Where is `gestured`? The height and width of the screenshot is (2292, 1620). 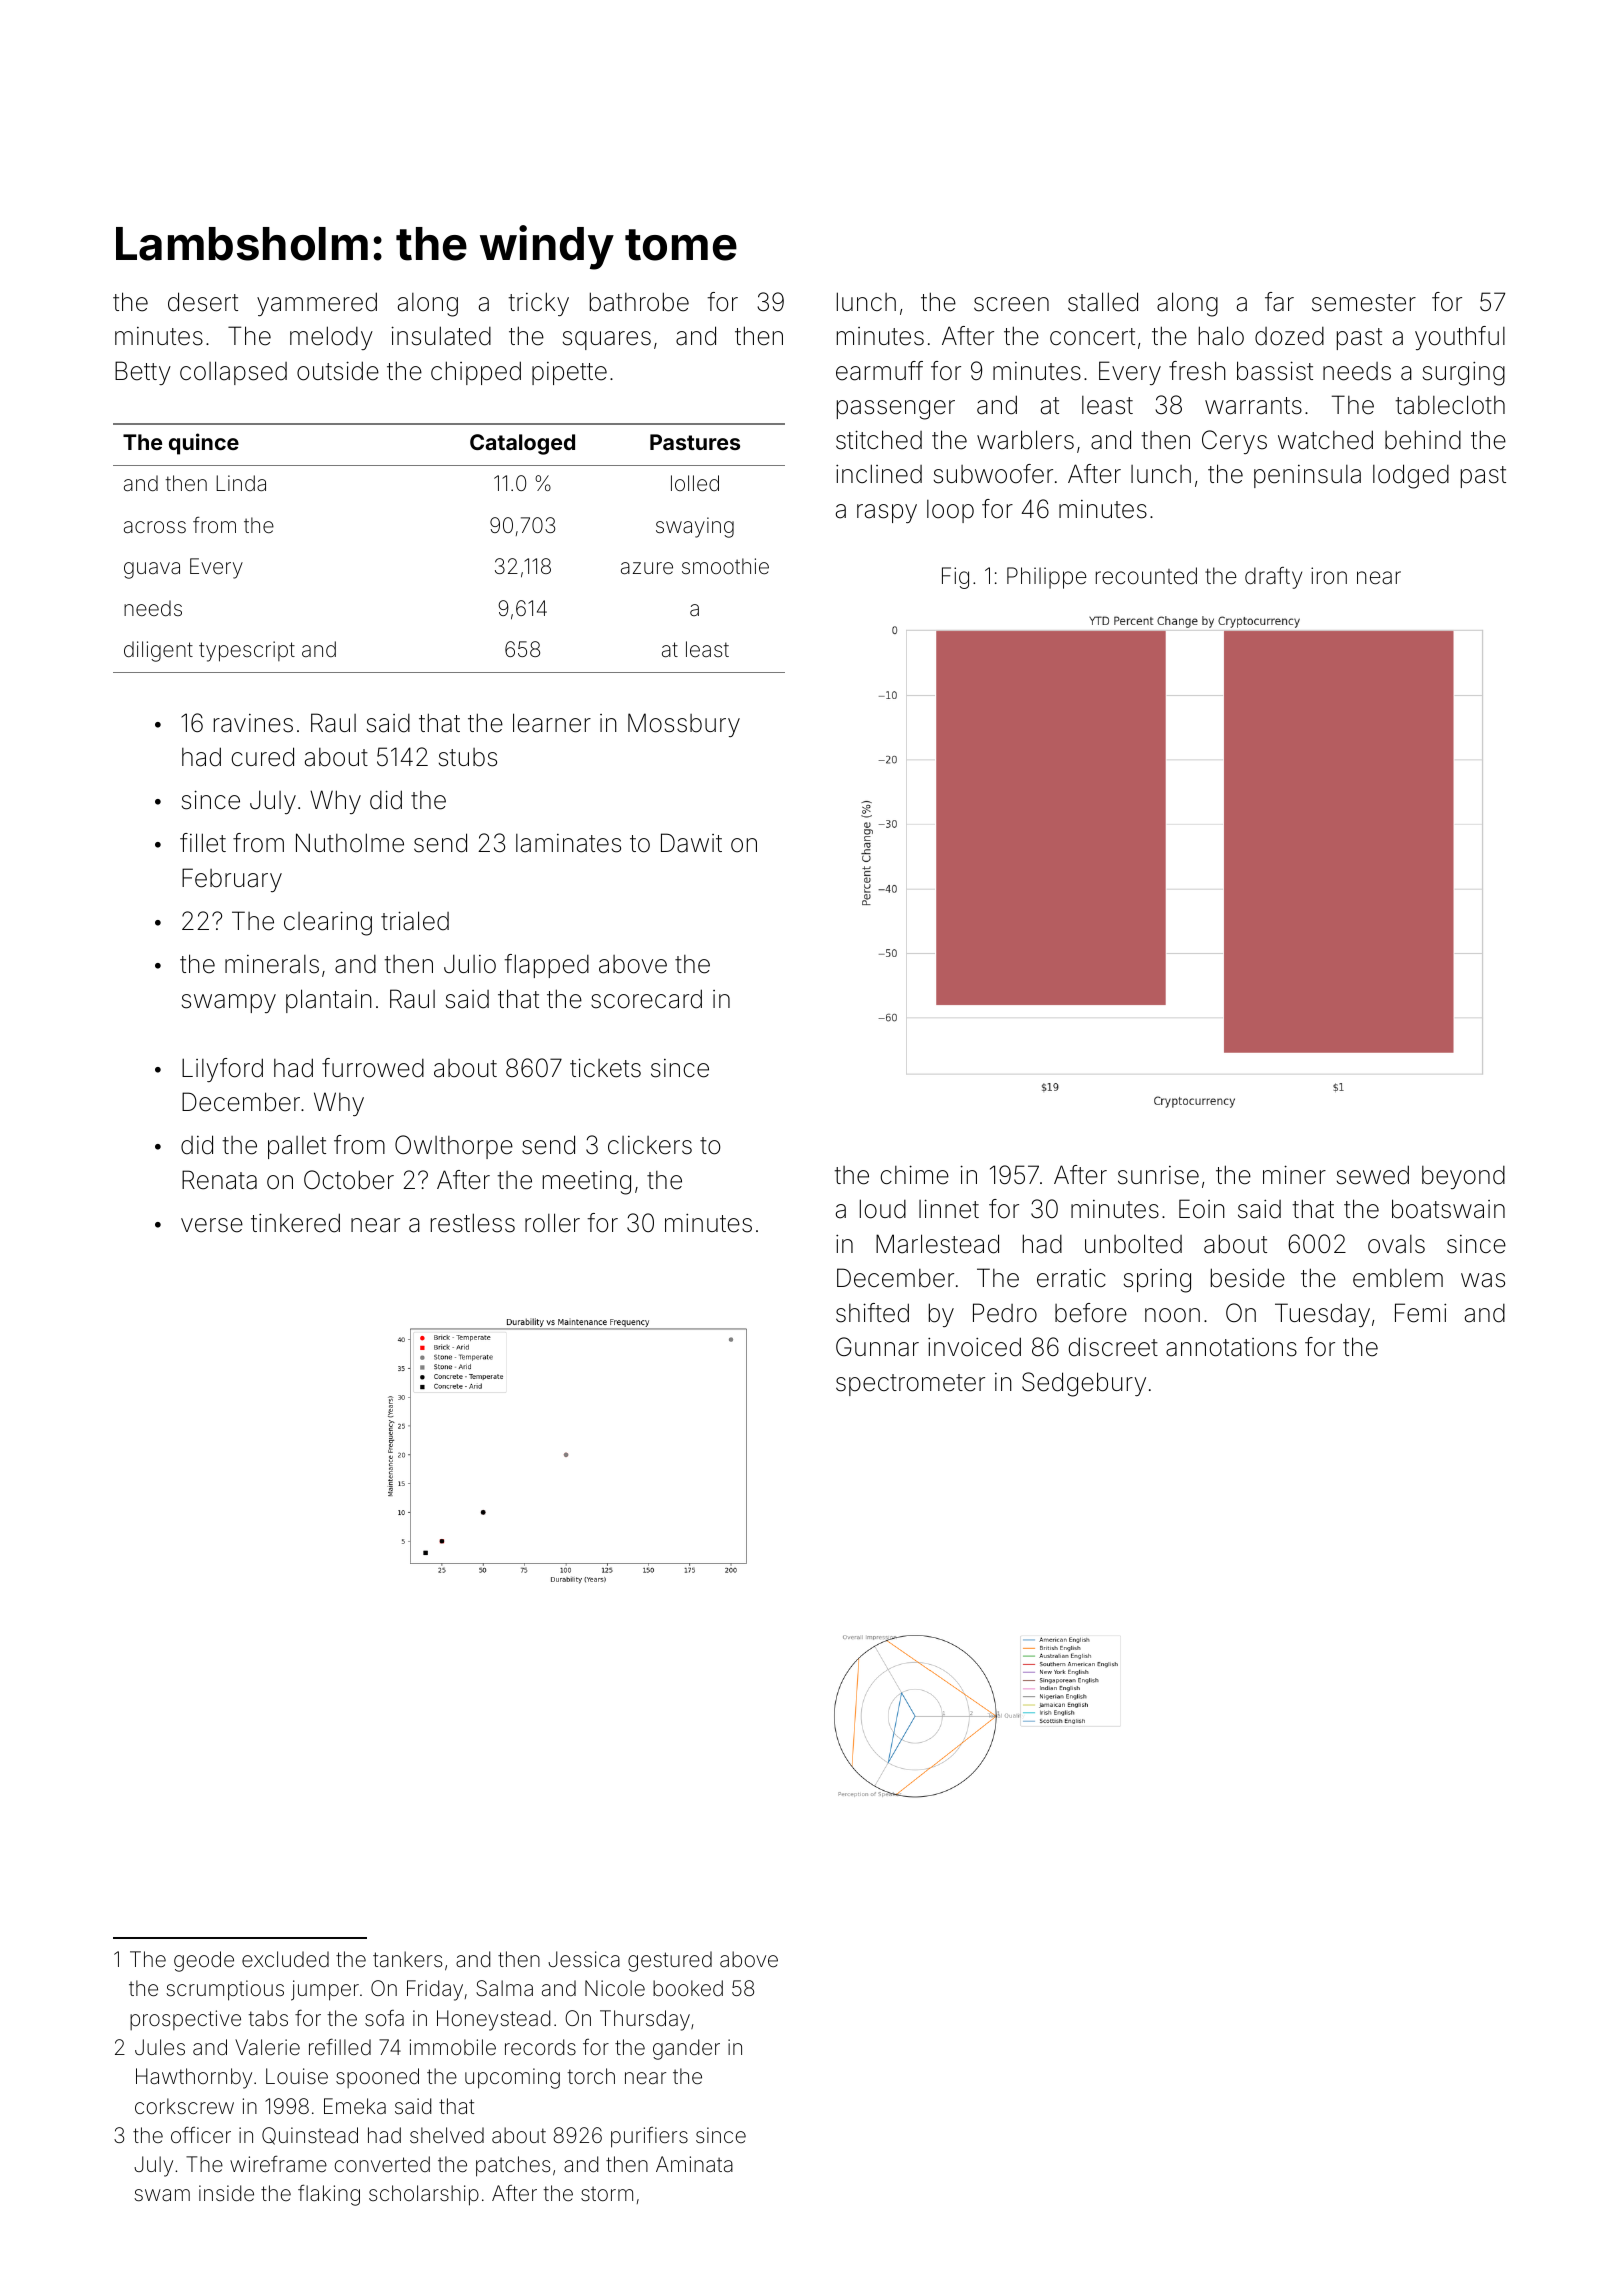
gestured is located at coordinates (670, 1961).
